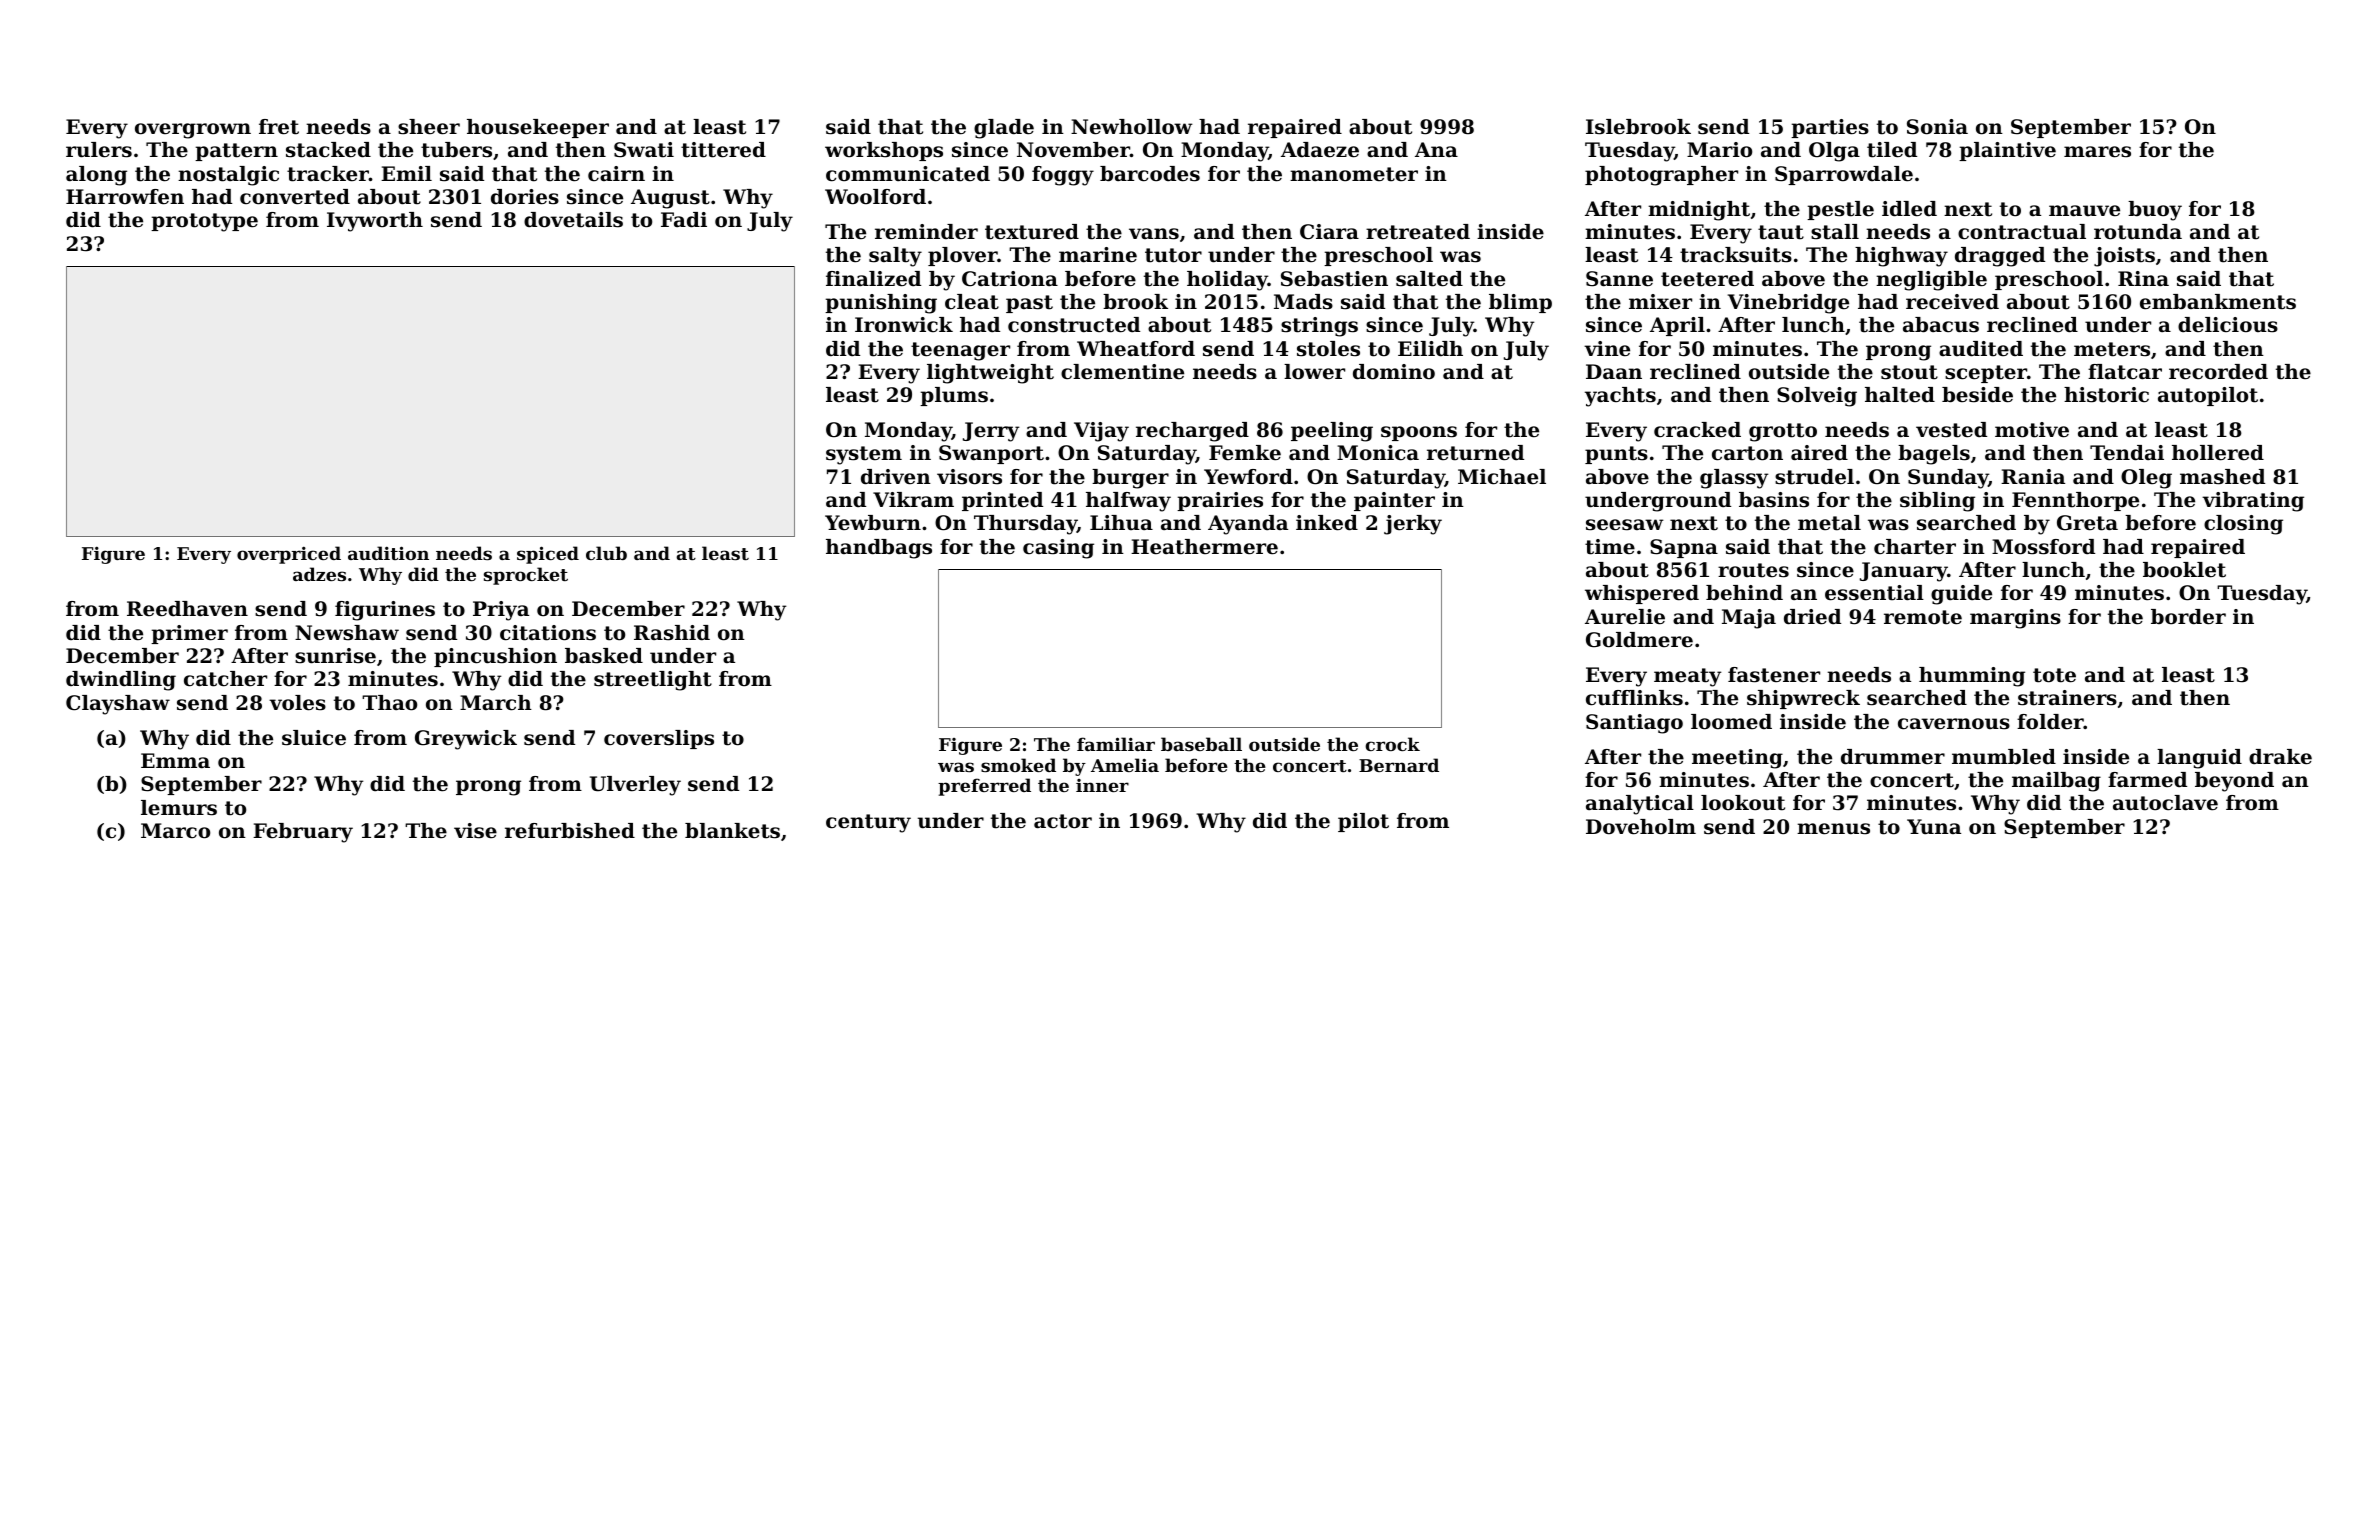 The height and width of the page is (1540, 2380). I want to click on inner, so click(1102, 785).
